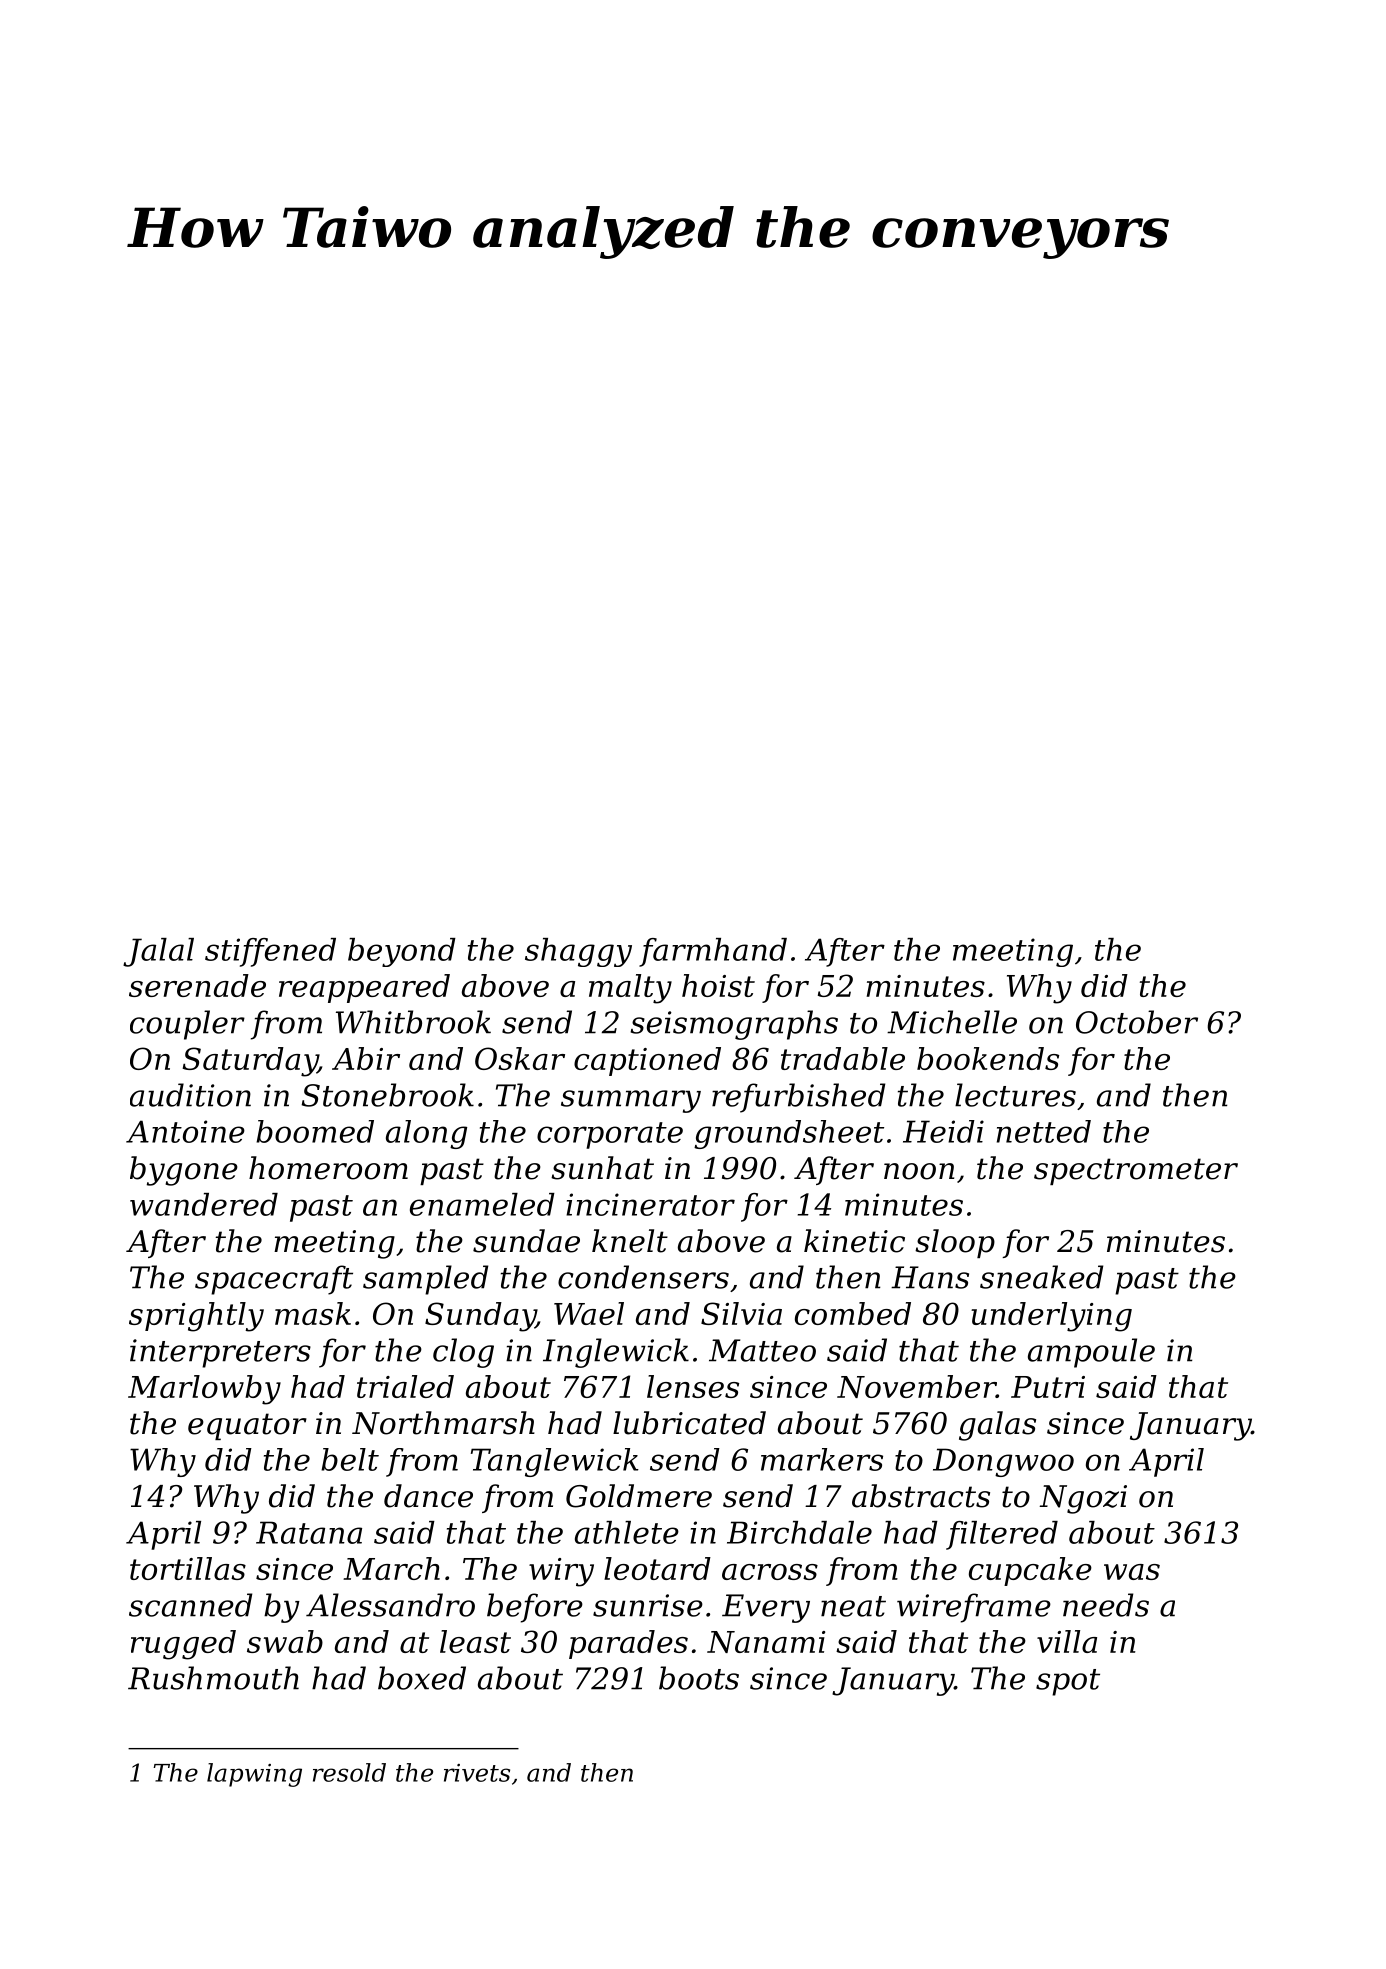  I want to click on shaggy, so click(578, 952).
